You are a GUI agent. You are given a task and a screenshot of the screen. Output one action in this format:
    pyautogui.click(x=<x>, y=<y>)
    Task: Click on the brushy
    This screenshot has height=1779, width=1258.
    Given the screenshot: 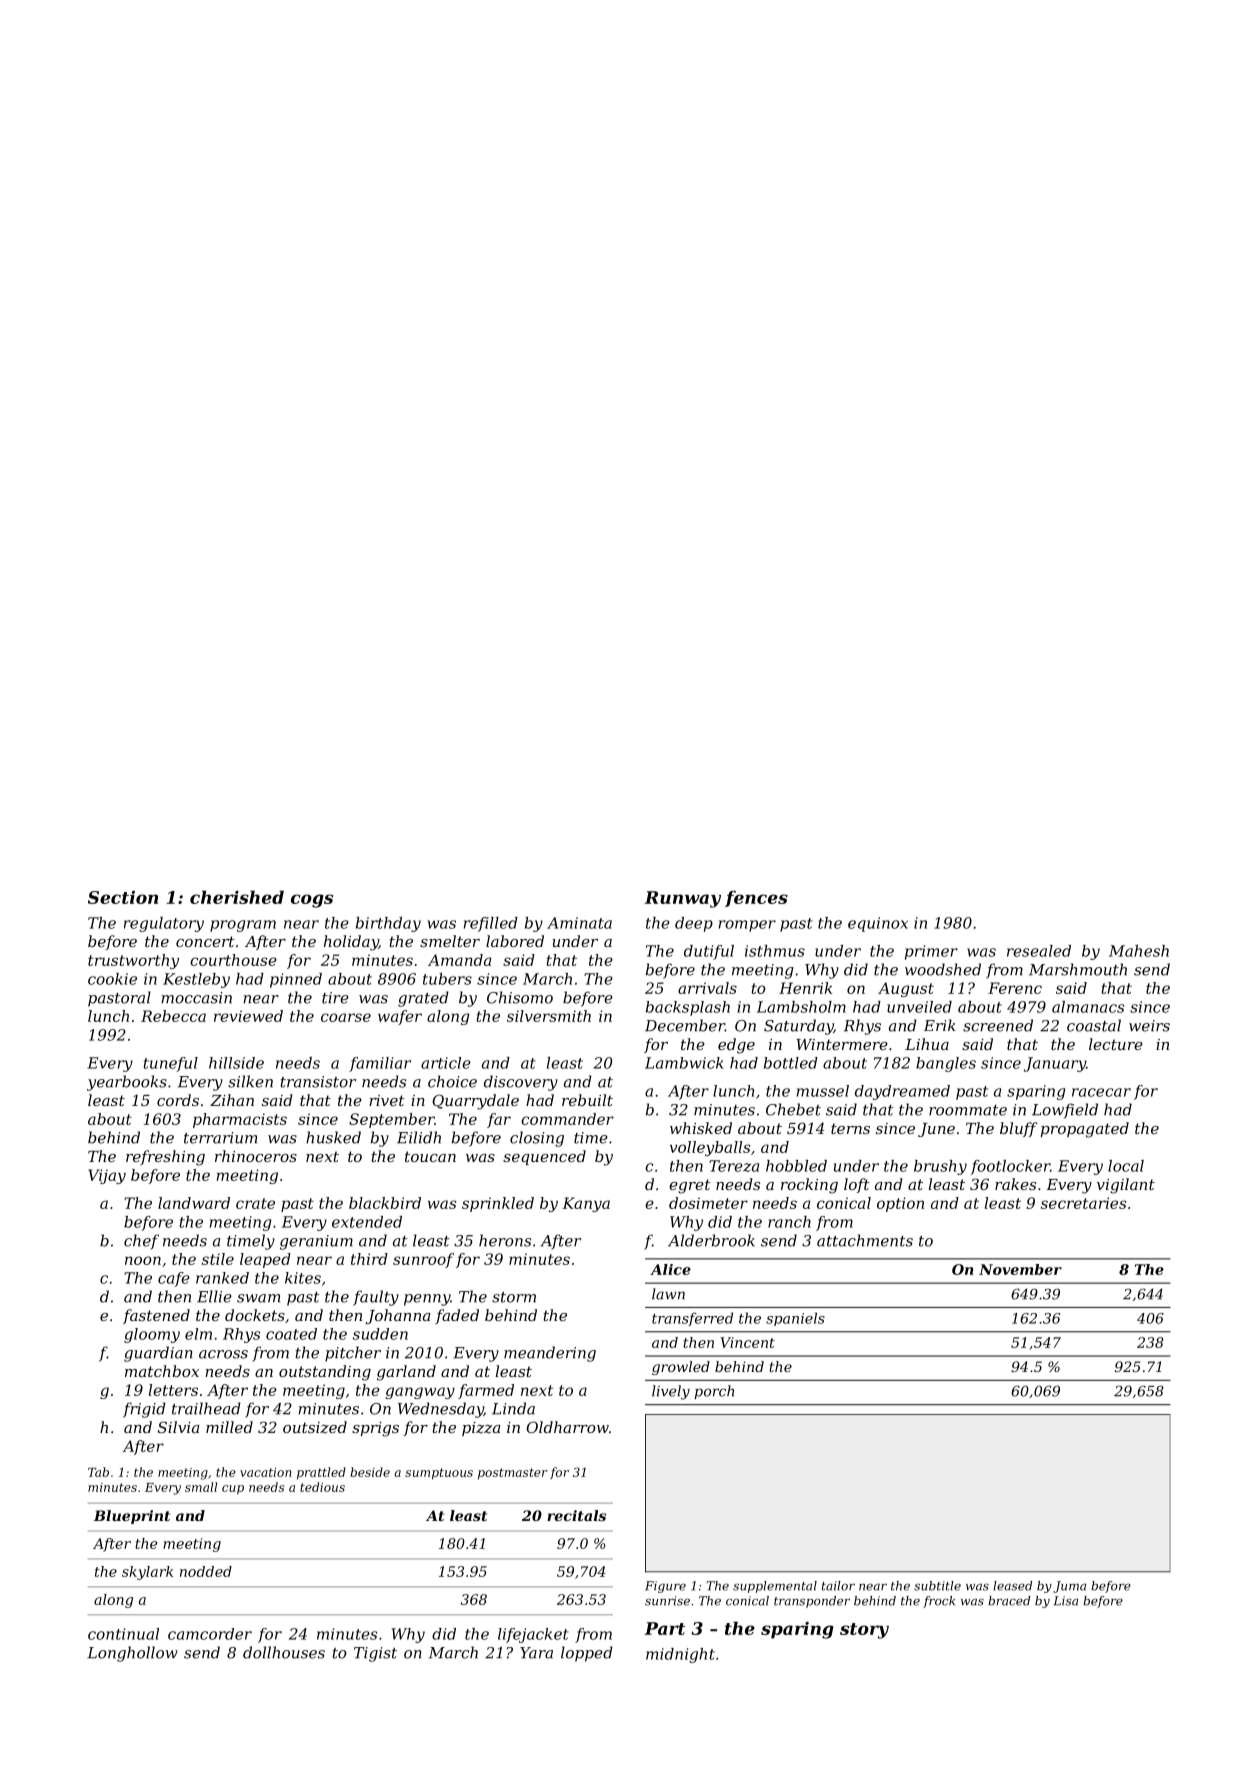 What is the action you would take?
    pyautogui.click(x=940, y=1167)
